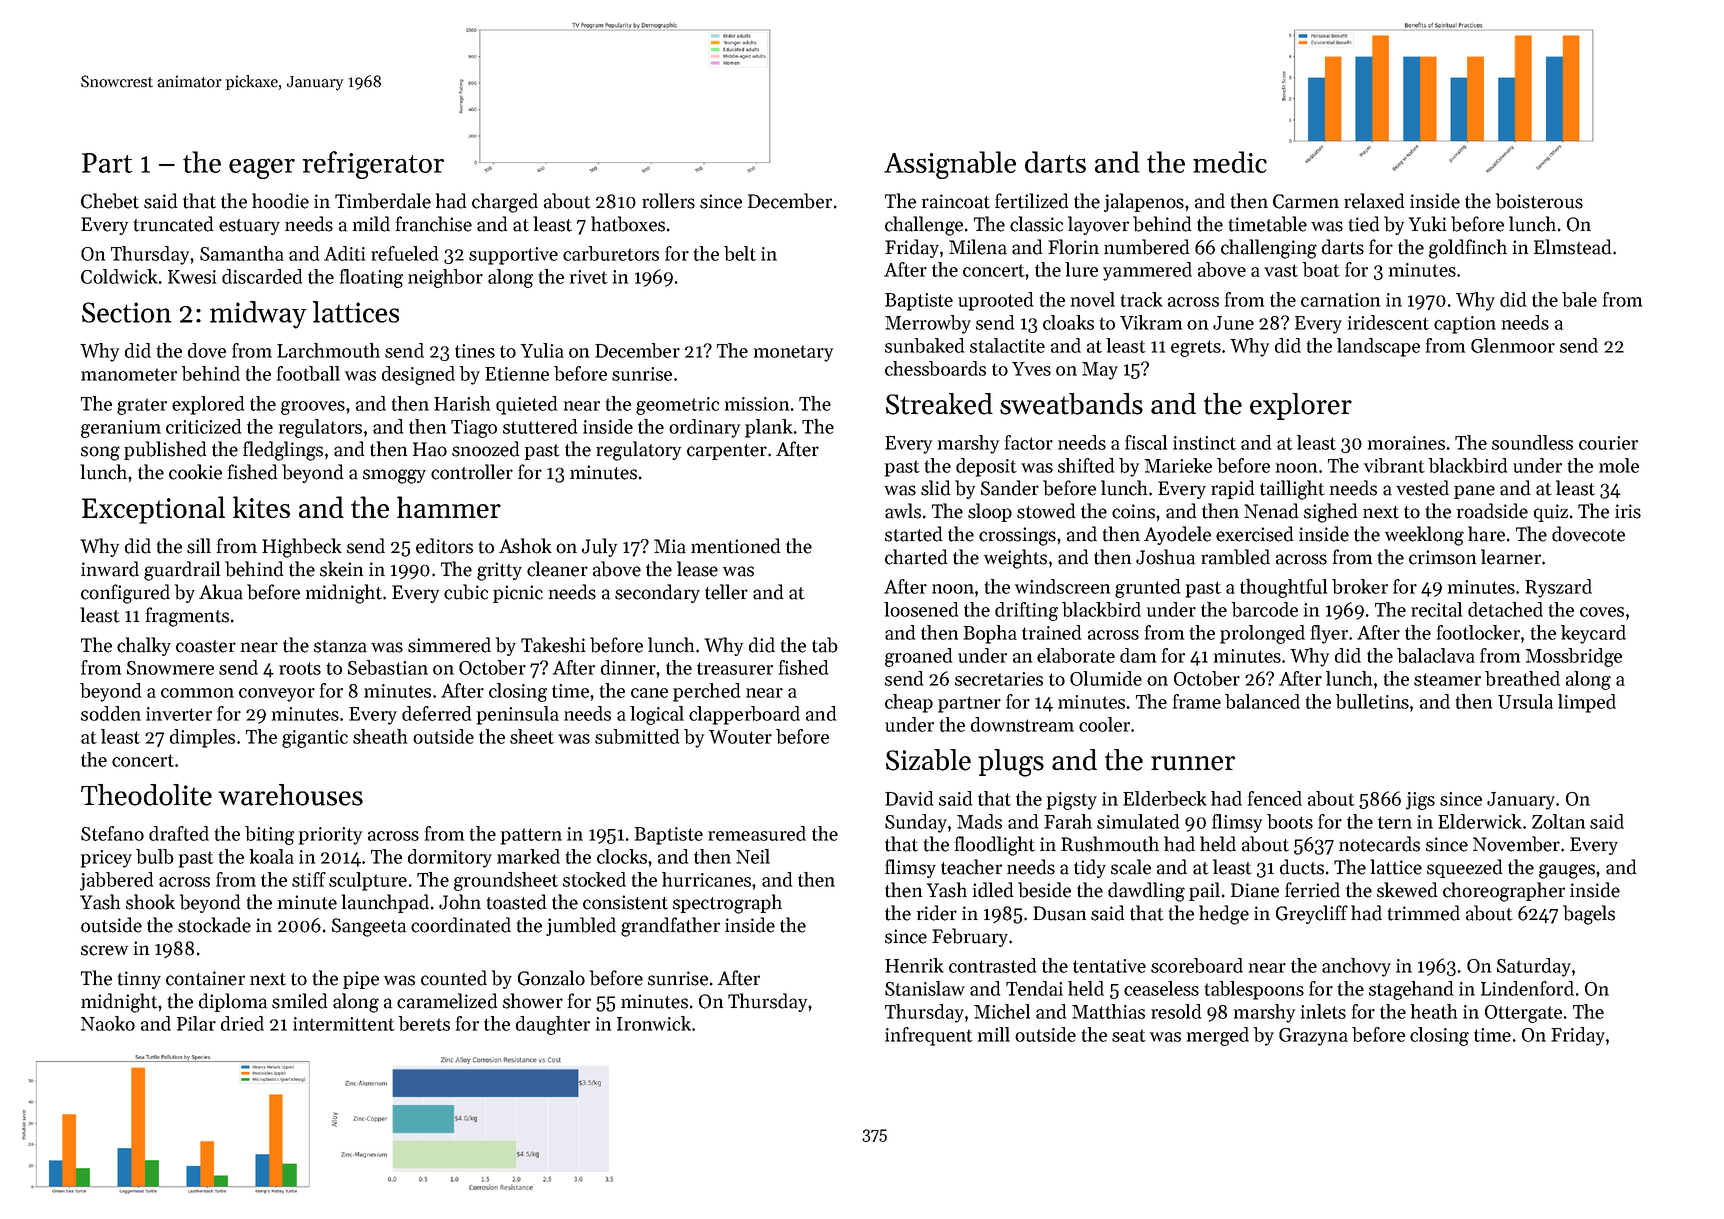 Image resolution: width=1724 pixels, height=1219 pixels. What do you see at coordinates (1364, 224) in the screenshot?
I see `tied` at bounding box center [1364, 224].
